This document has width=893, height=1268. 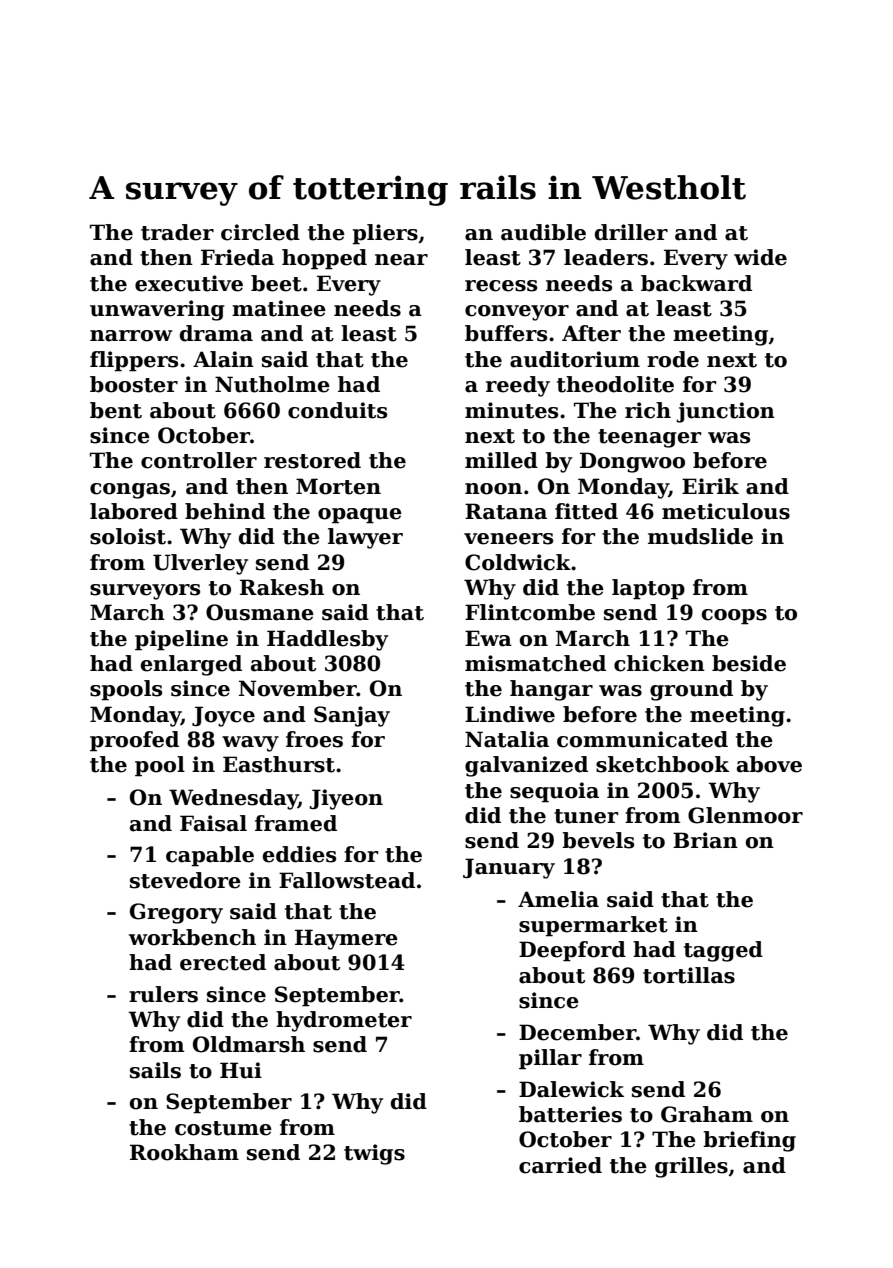 I want to click on erected, so click(x=223, y=962).
